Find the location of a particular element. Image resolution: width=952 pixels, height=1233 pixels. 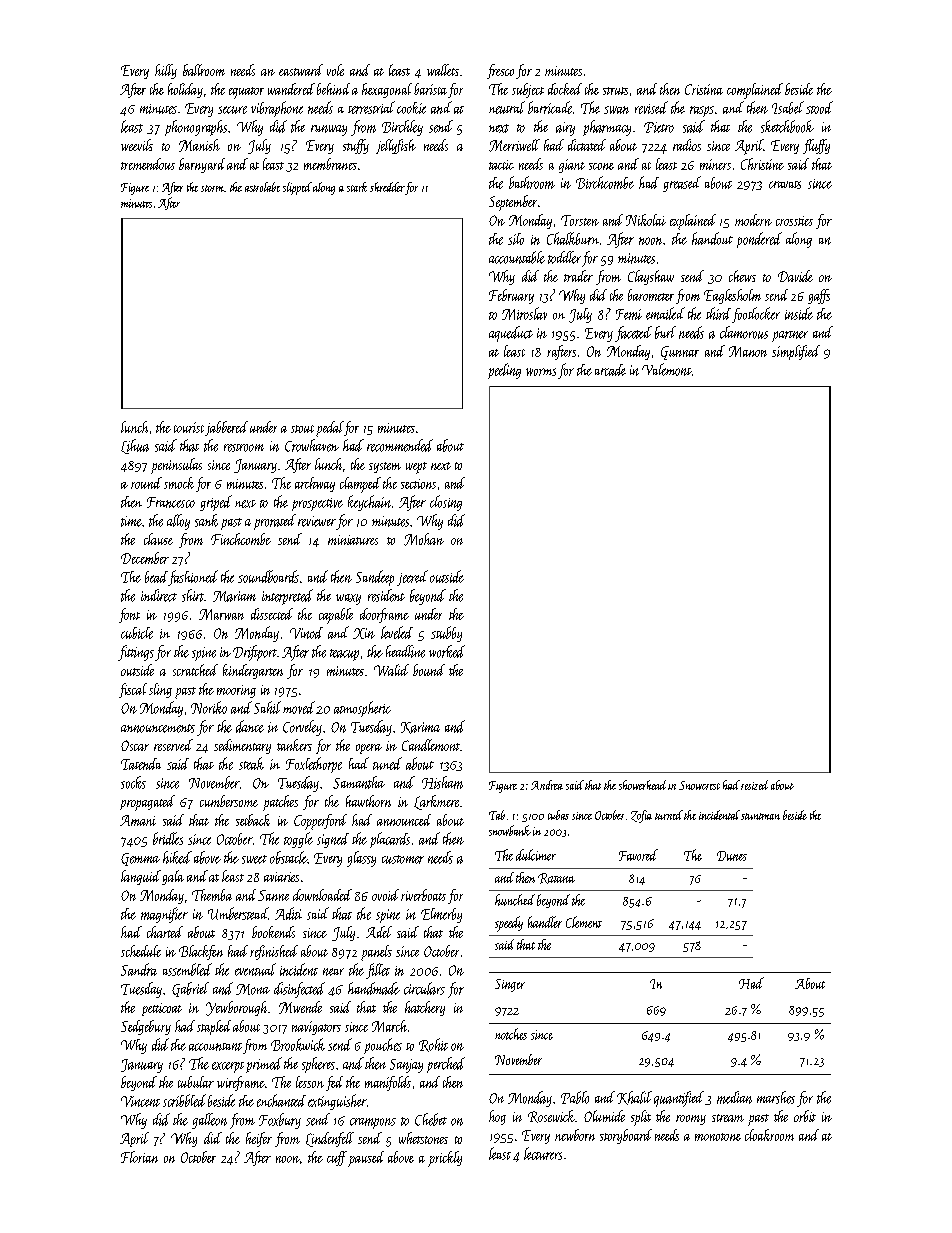

sank is located at coordinates (206, 520).
